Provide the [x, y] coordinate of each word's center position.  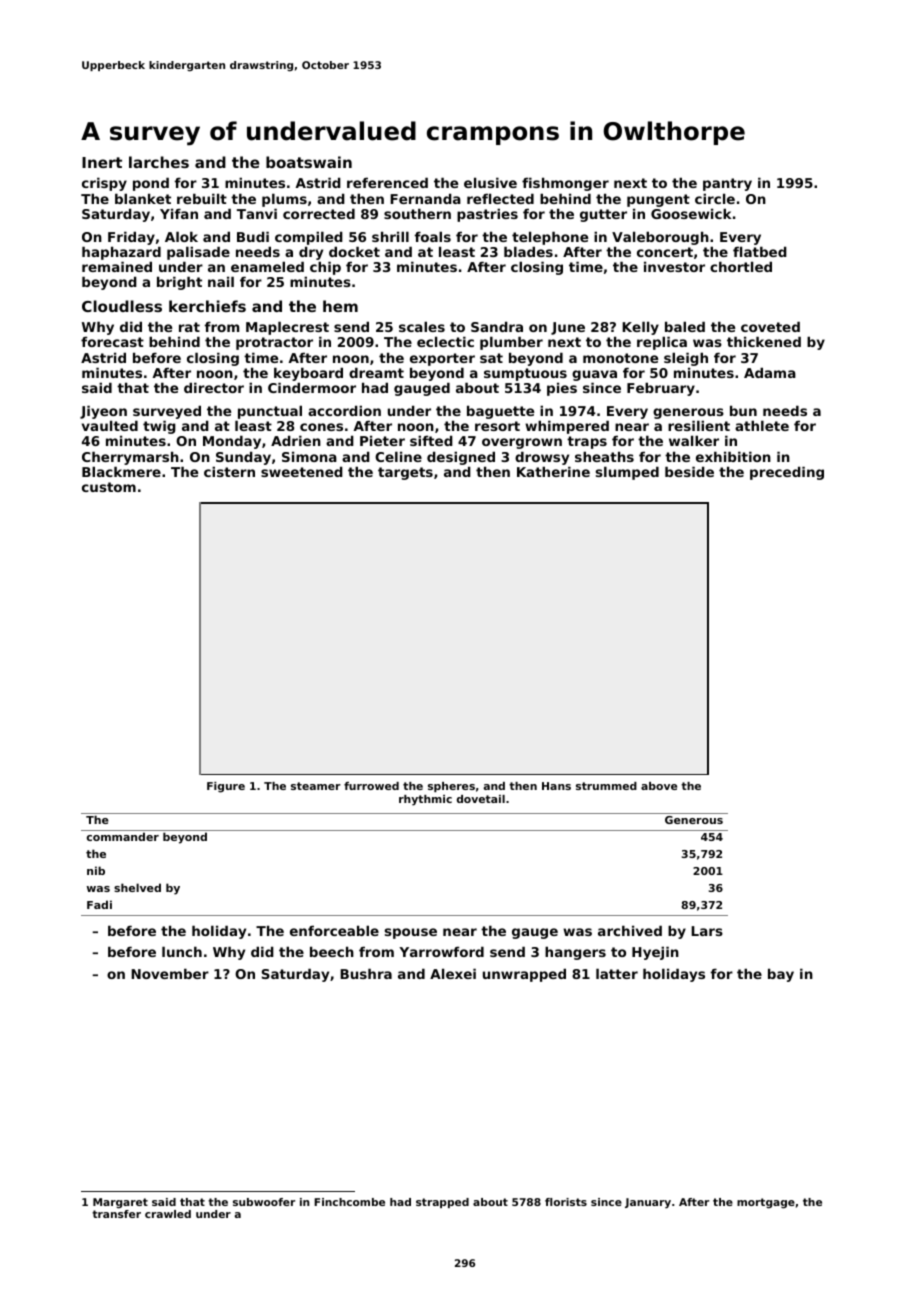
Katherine [553, 471]
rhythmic [425, 800]
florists [566, 1202]
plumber [511, 343]
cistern [229, 471]
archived [630, 930]
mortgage [766, 1203]
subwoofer [264, 1202]
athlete [762, 425]
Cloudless [122, 306]
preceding [787, 473]
